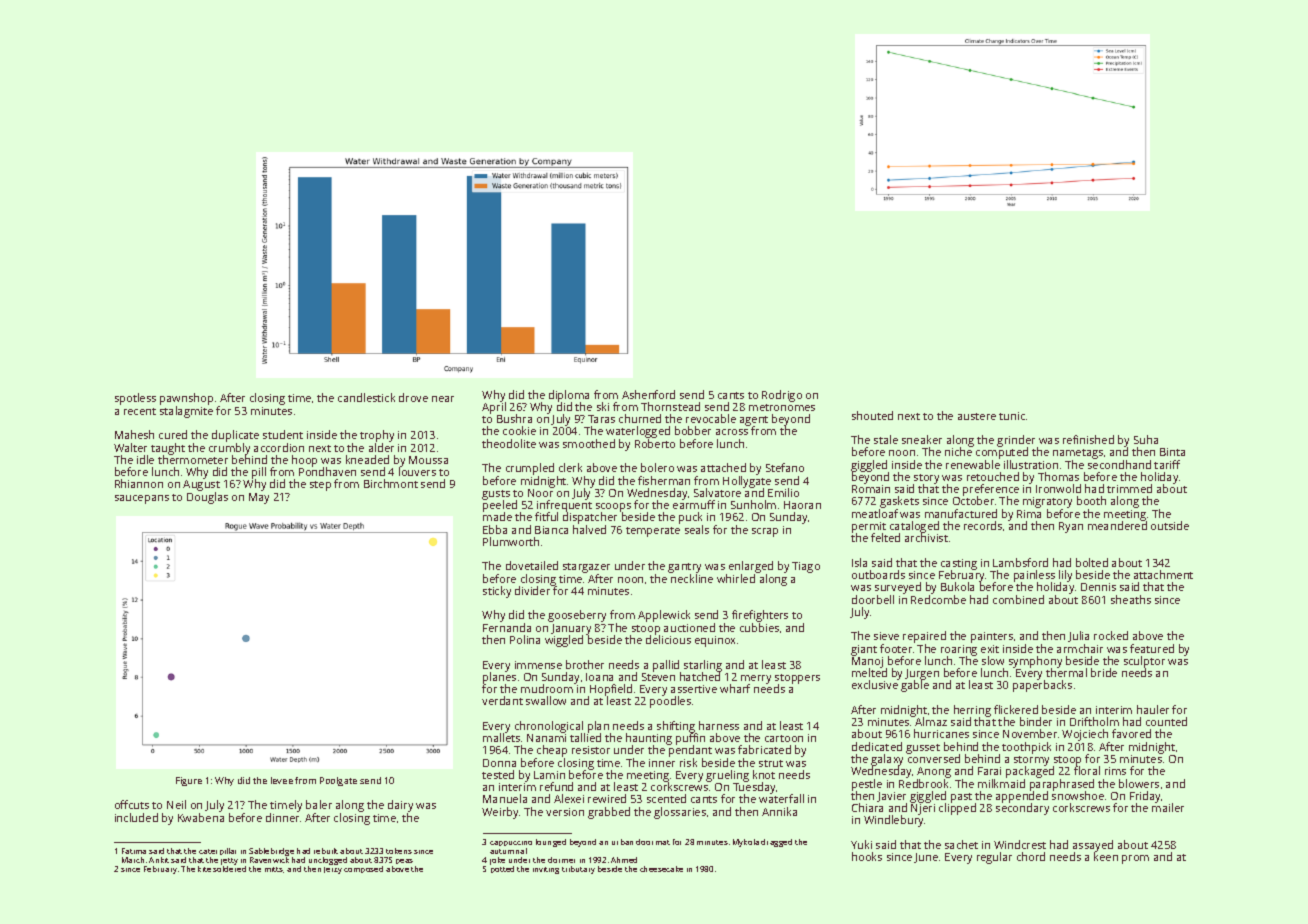  What do you see at coordinates (1144, 662) in the page?
I see `sculptor` at bounding box center [1144, 662].
